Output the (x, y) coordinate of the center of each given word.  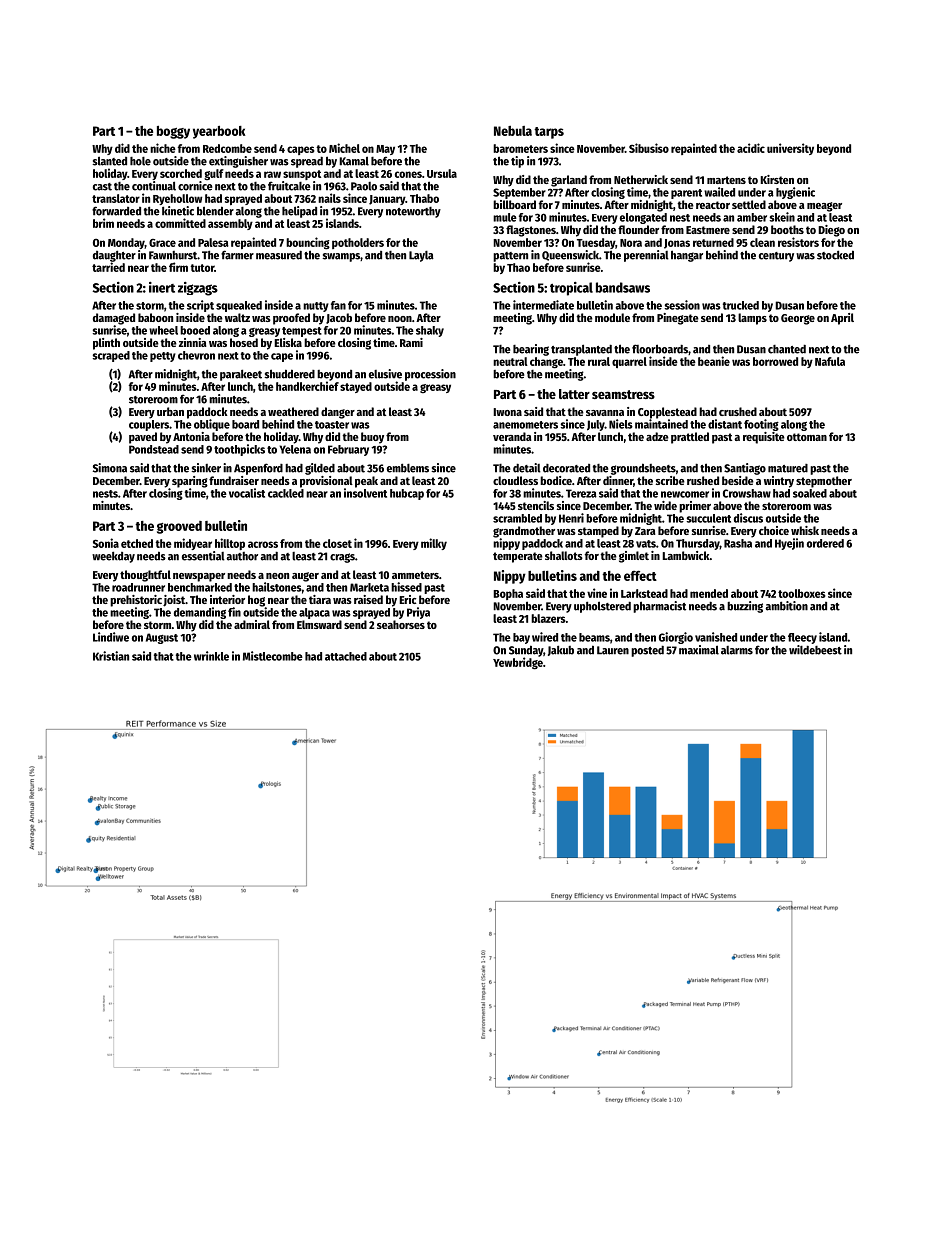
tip (517, 162)
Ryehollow (177, 199)
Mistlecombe (273, 656)
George (798, 319)
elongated (643, 218)
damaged (114, 319)
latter (574, 394)
